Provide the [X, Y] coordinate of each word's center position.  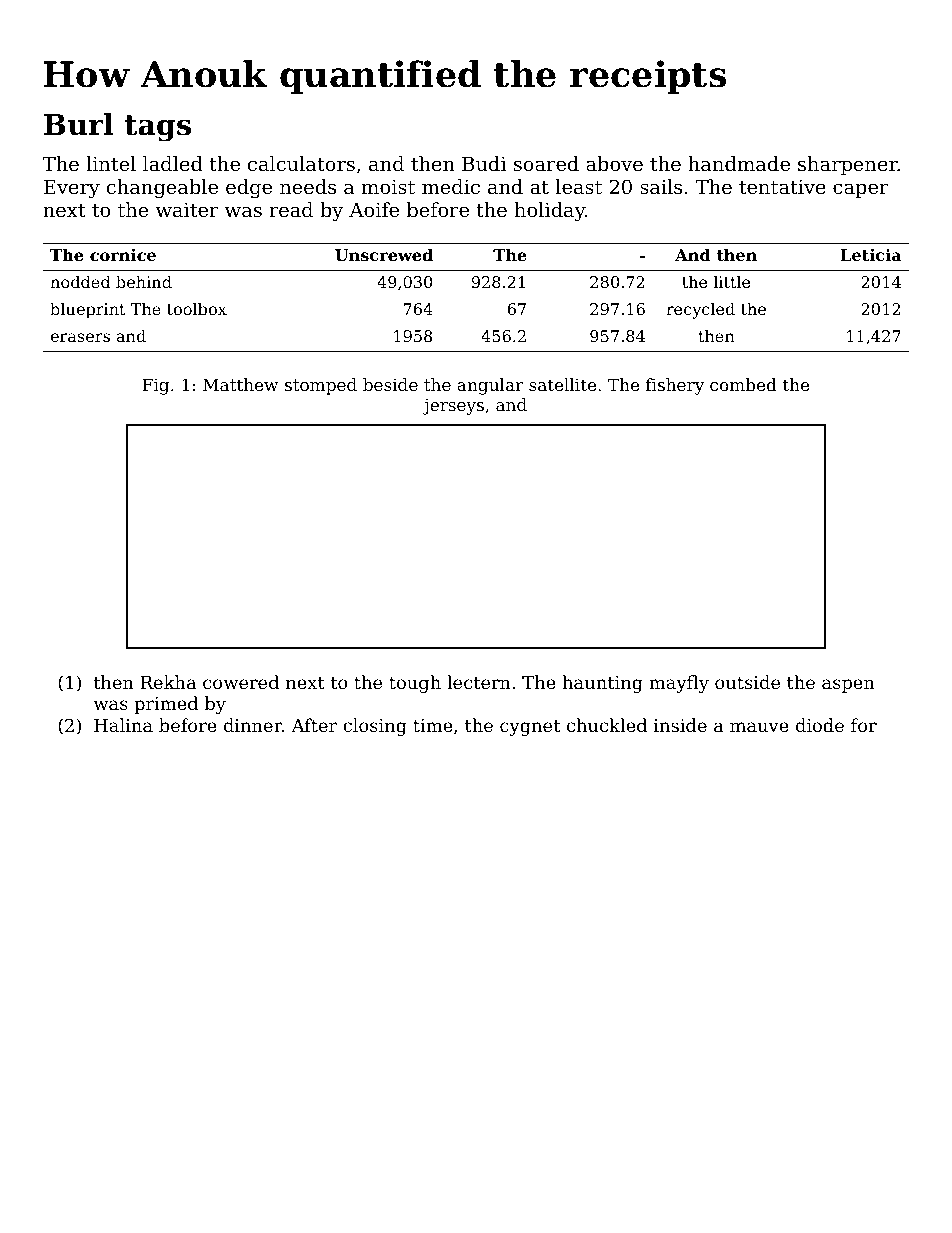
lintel [111, 163]
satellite [562, 384]
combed [743, 384]
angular [490, 386]
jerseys [453, 406]
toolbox [197, 308]
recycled [700, 310]
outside [747, 682]
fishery [675, 386]
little [732, 281]
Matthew [240, 384]
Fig [155, 386]
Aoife [374, 209]
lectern [479, 682]
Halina [123, 725]
